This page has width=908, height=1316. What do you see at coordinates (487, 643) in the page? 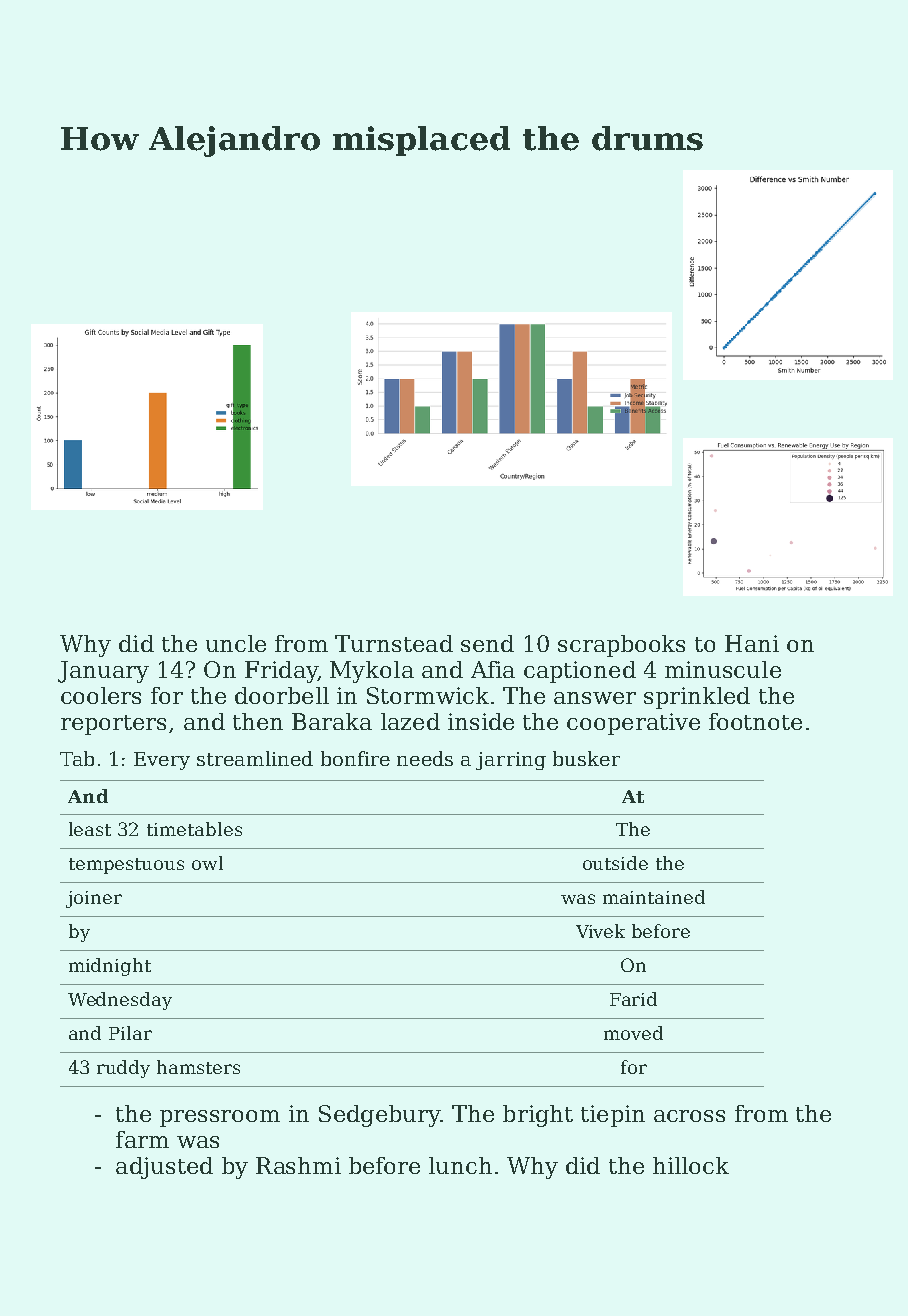
I see `send` at bounding box center [487, 643].
